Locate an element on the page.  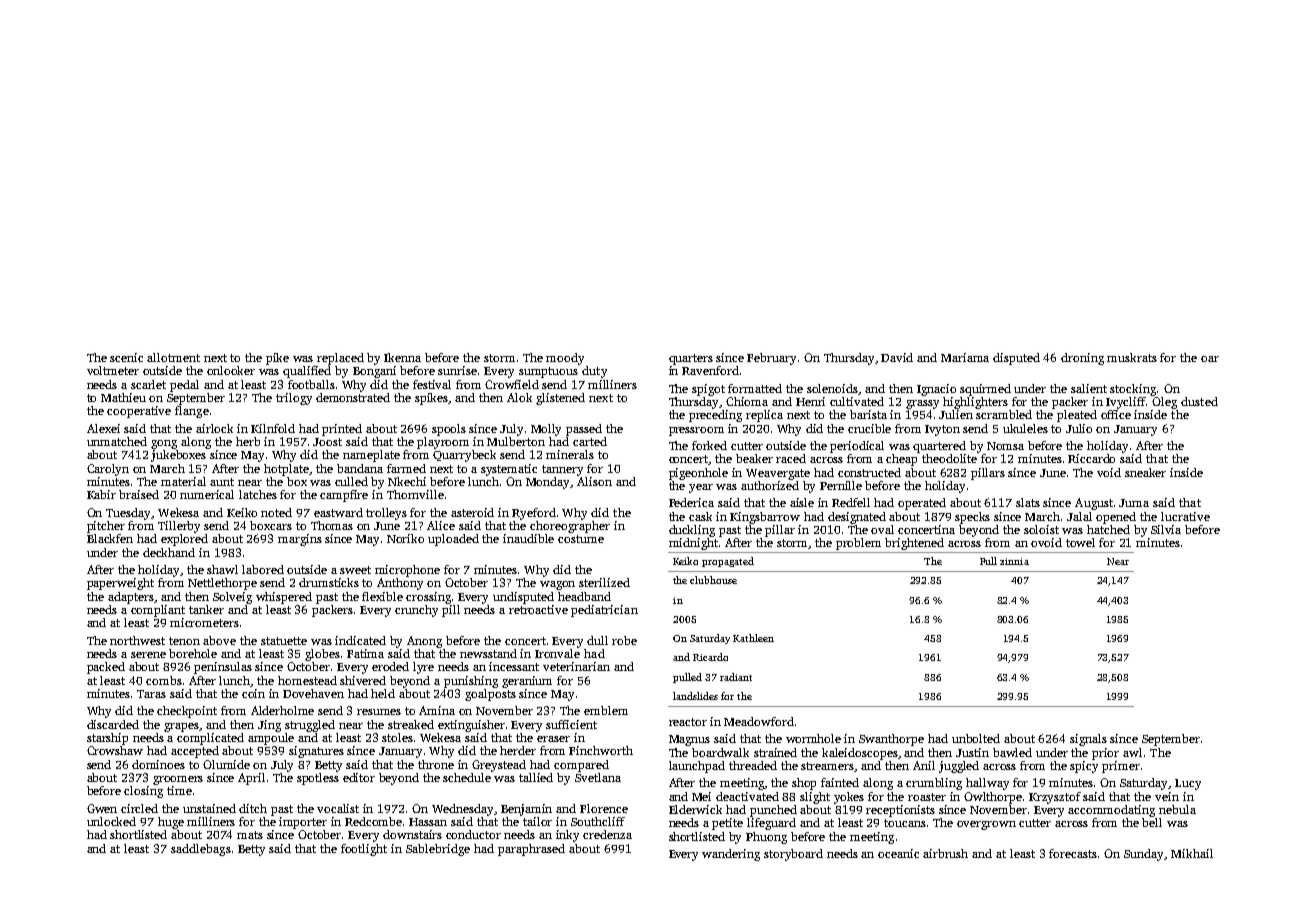
zinnia is located at coordinates (1014, 561).
